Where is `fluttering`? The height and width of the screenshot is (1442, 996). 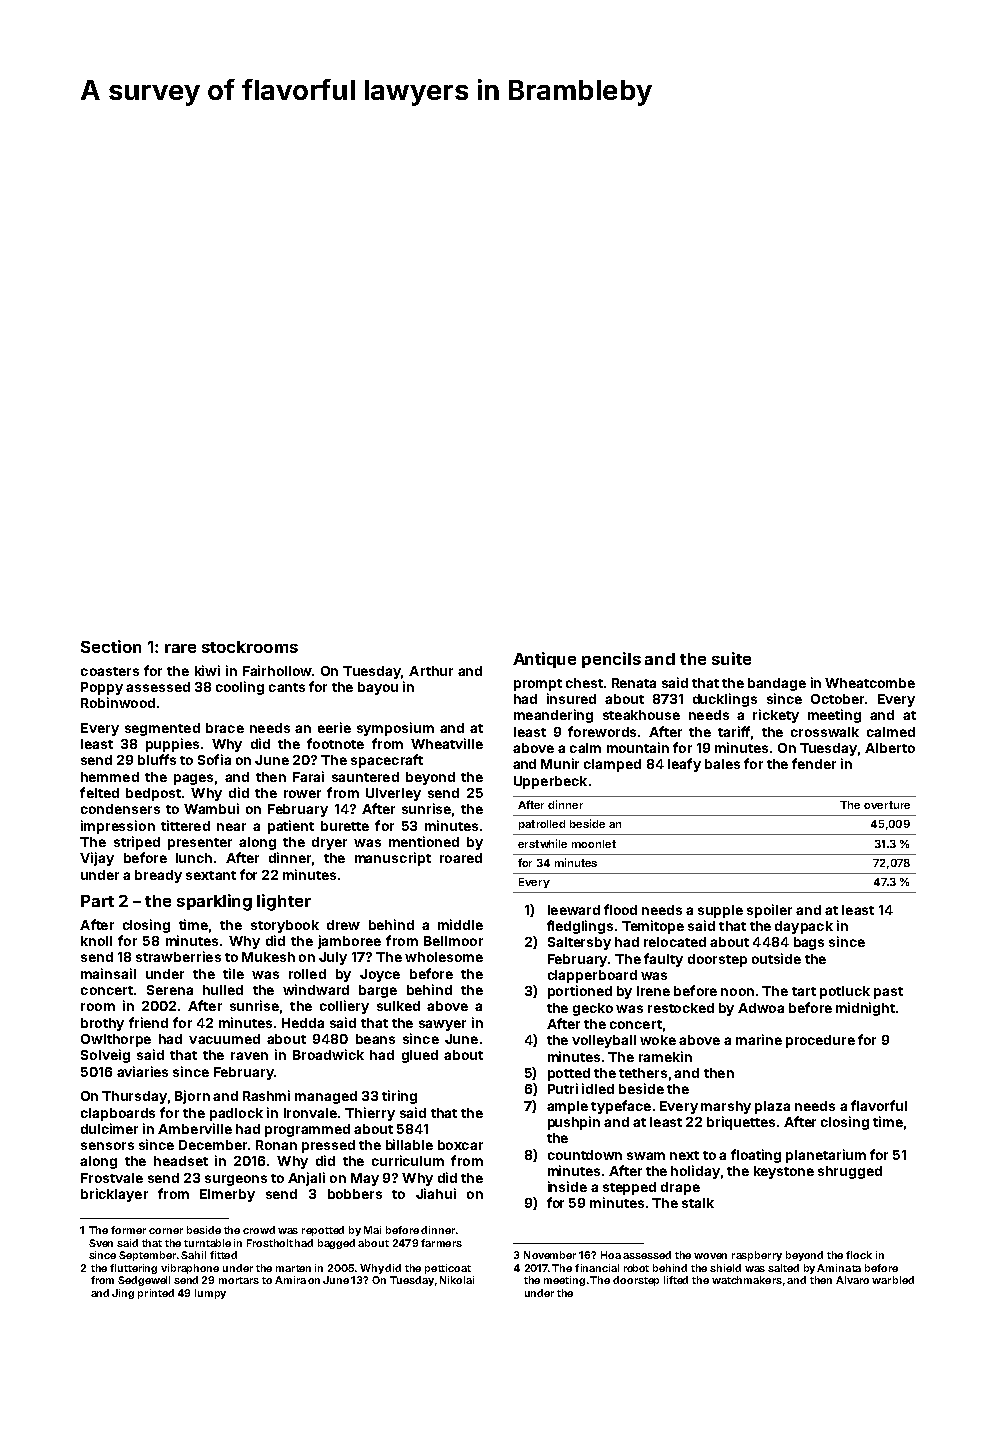 fluttering is located at coordinates (133, 1269).
